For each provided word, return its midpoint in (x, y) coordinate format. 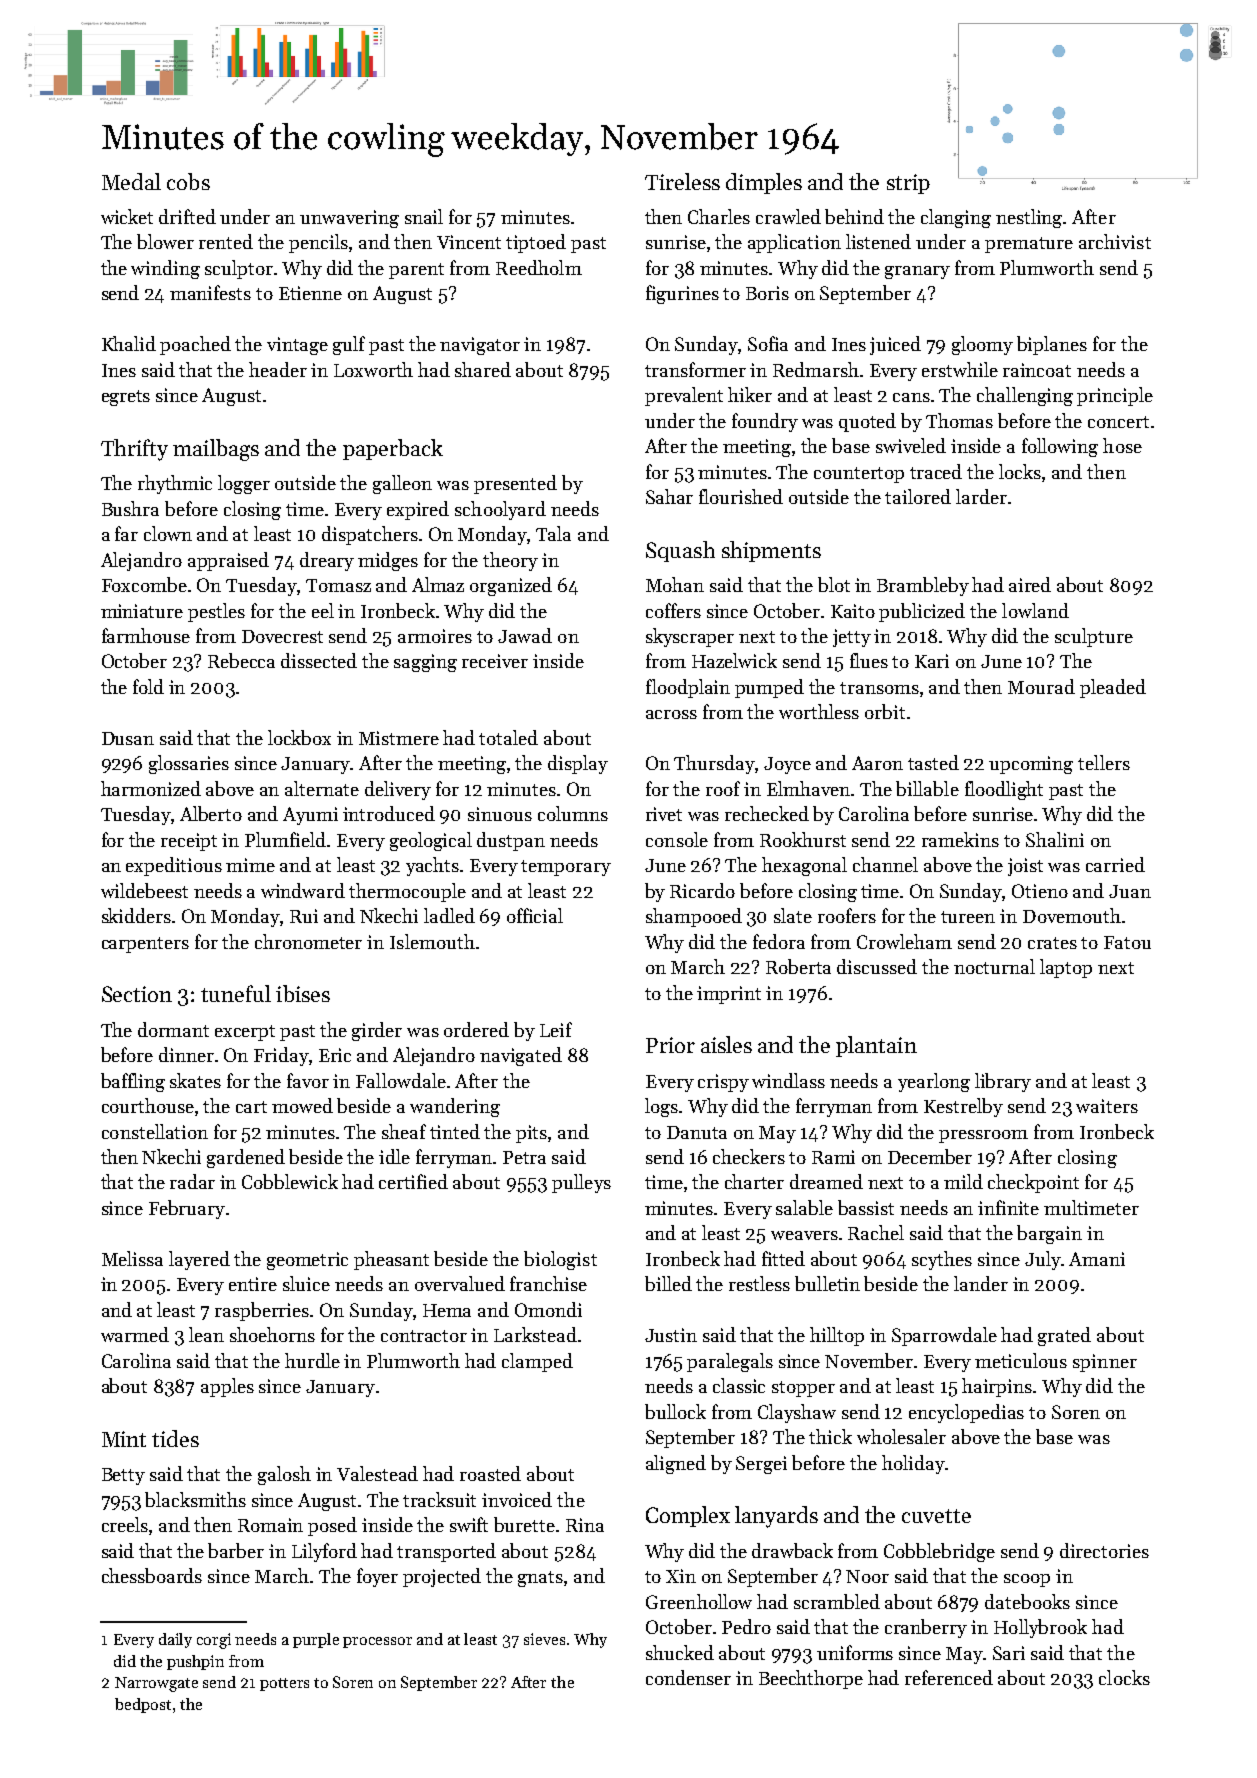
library (1003, 1082)
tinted (455, 1131)
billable (927, 788)
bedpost (143, 1705)
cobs (188, 181)
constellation (155, 1131)
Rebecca (241, 660)
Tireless (682, 181)
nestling (1030, 218)
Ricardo (702, 890)
